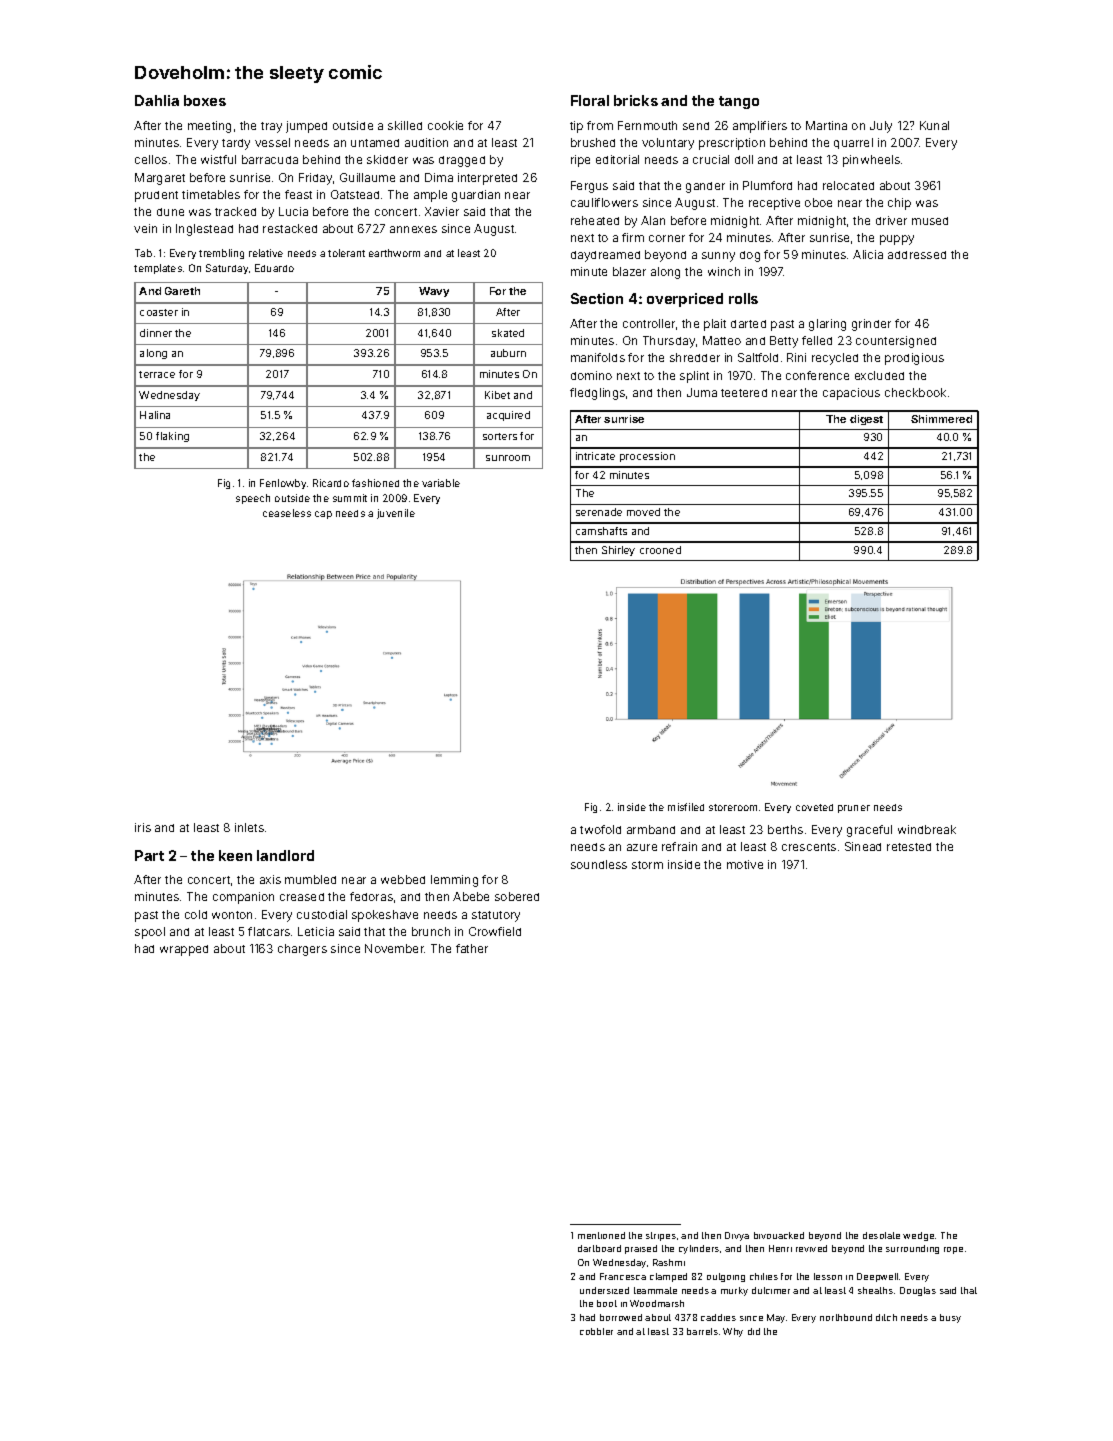 This screenshot has width=1113, height=1441. What do you see at coordinates (912, 1249) in the screenshot?
I see `surrounding` at bounding box center [912, 1249].
